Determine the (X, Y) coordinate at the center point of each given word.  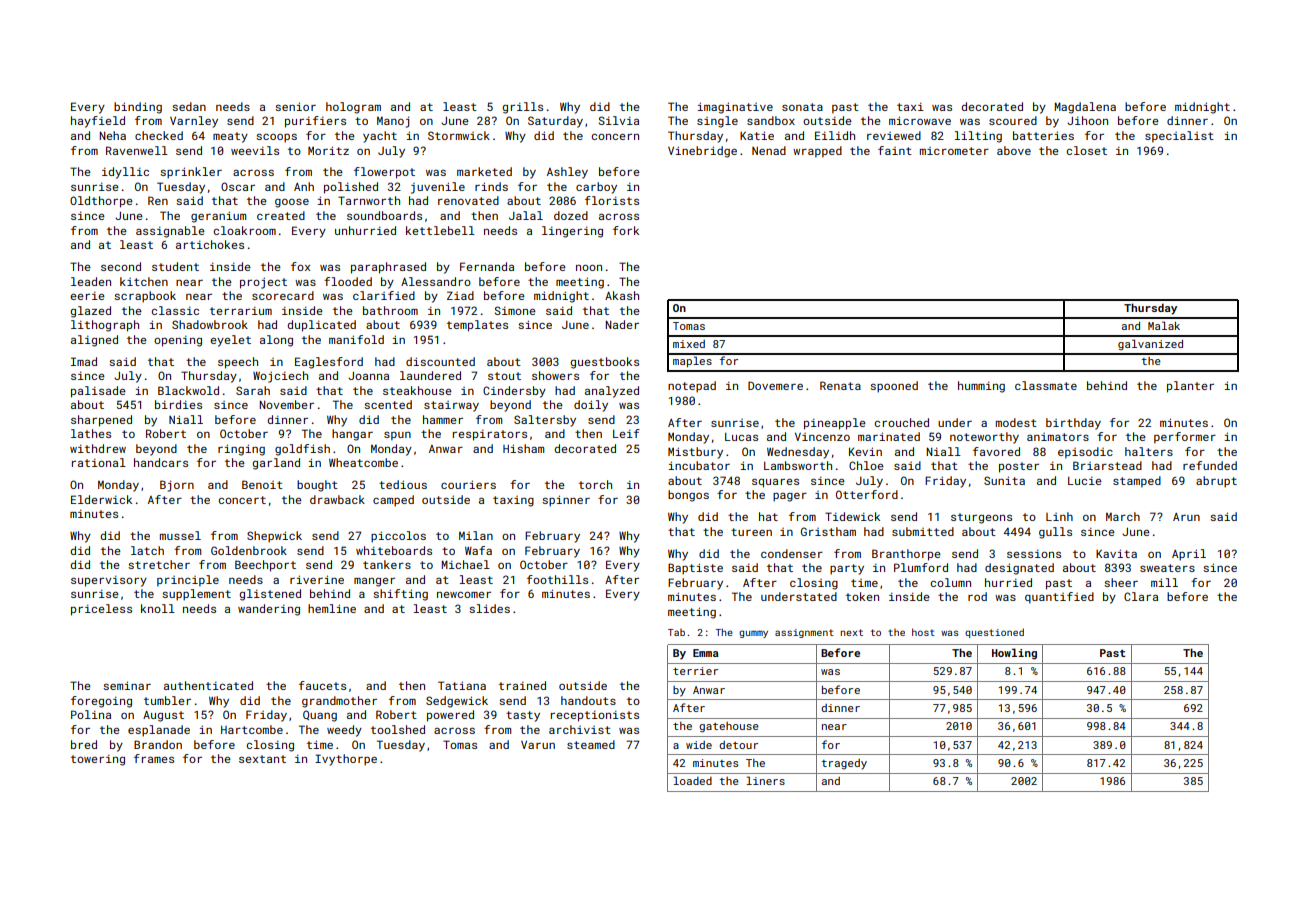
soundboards (384, 215)
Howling (1014, 654)
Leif (626, 433)
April (1189, 555)
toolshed (398, 729)
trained (522, 685)
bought (317, 486)
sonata (802, 107)
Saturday (555, 122)
